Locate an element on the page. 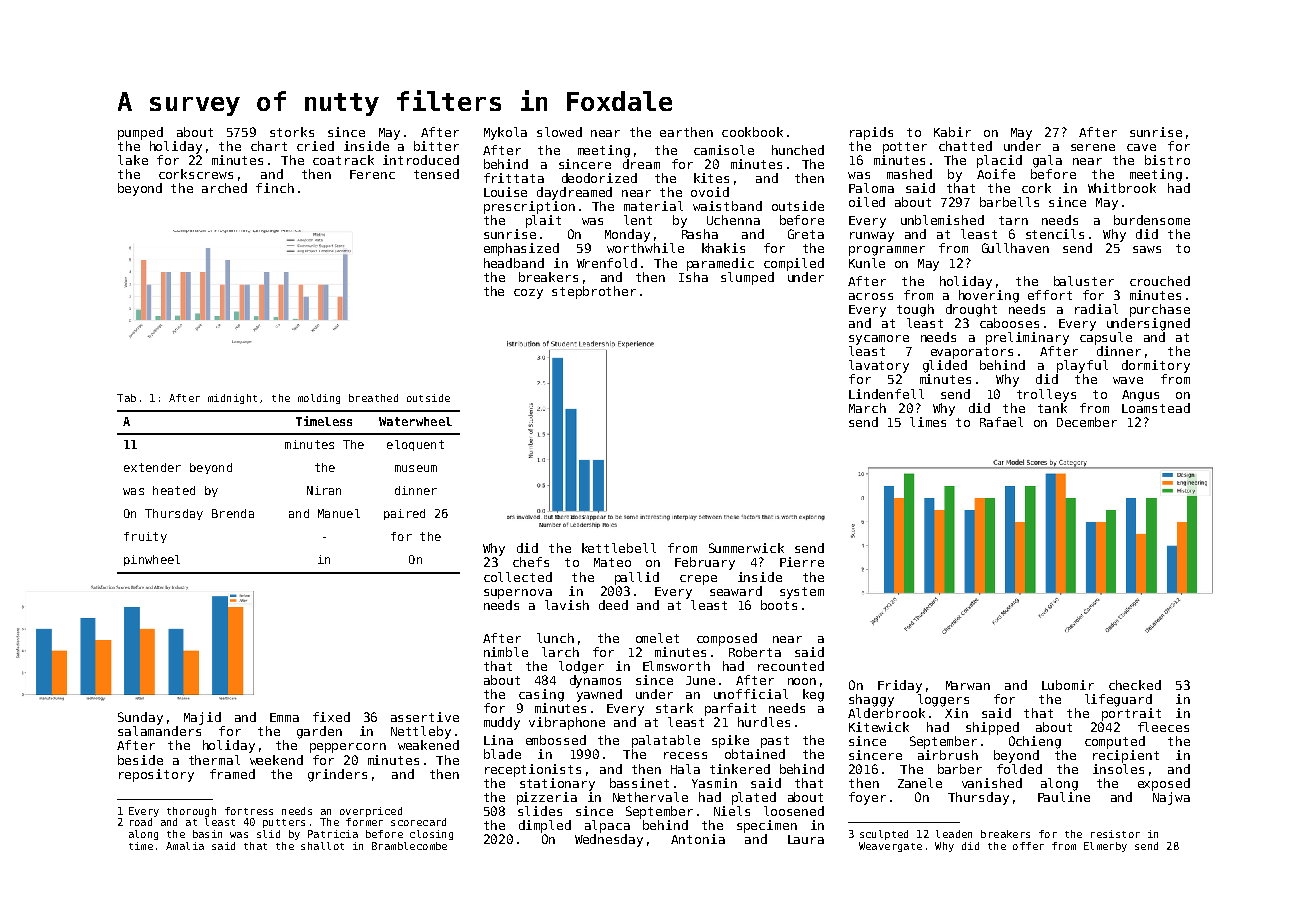 This page has width=1308, height=924. supernova is located at coordinates (518, 594).
